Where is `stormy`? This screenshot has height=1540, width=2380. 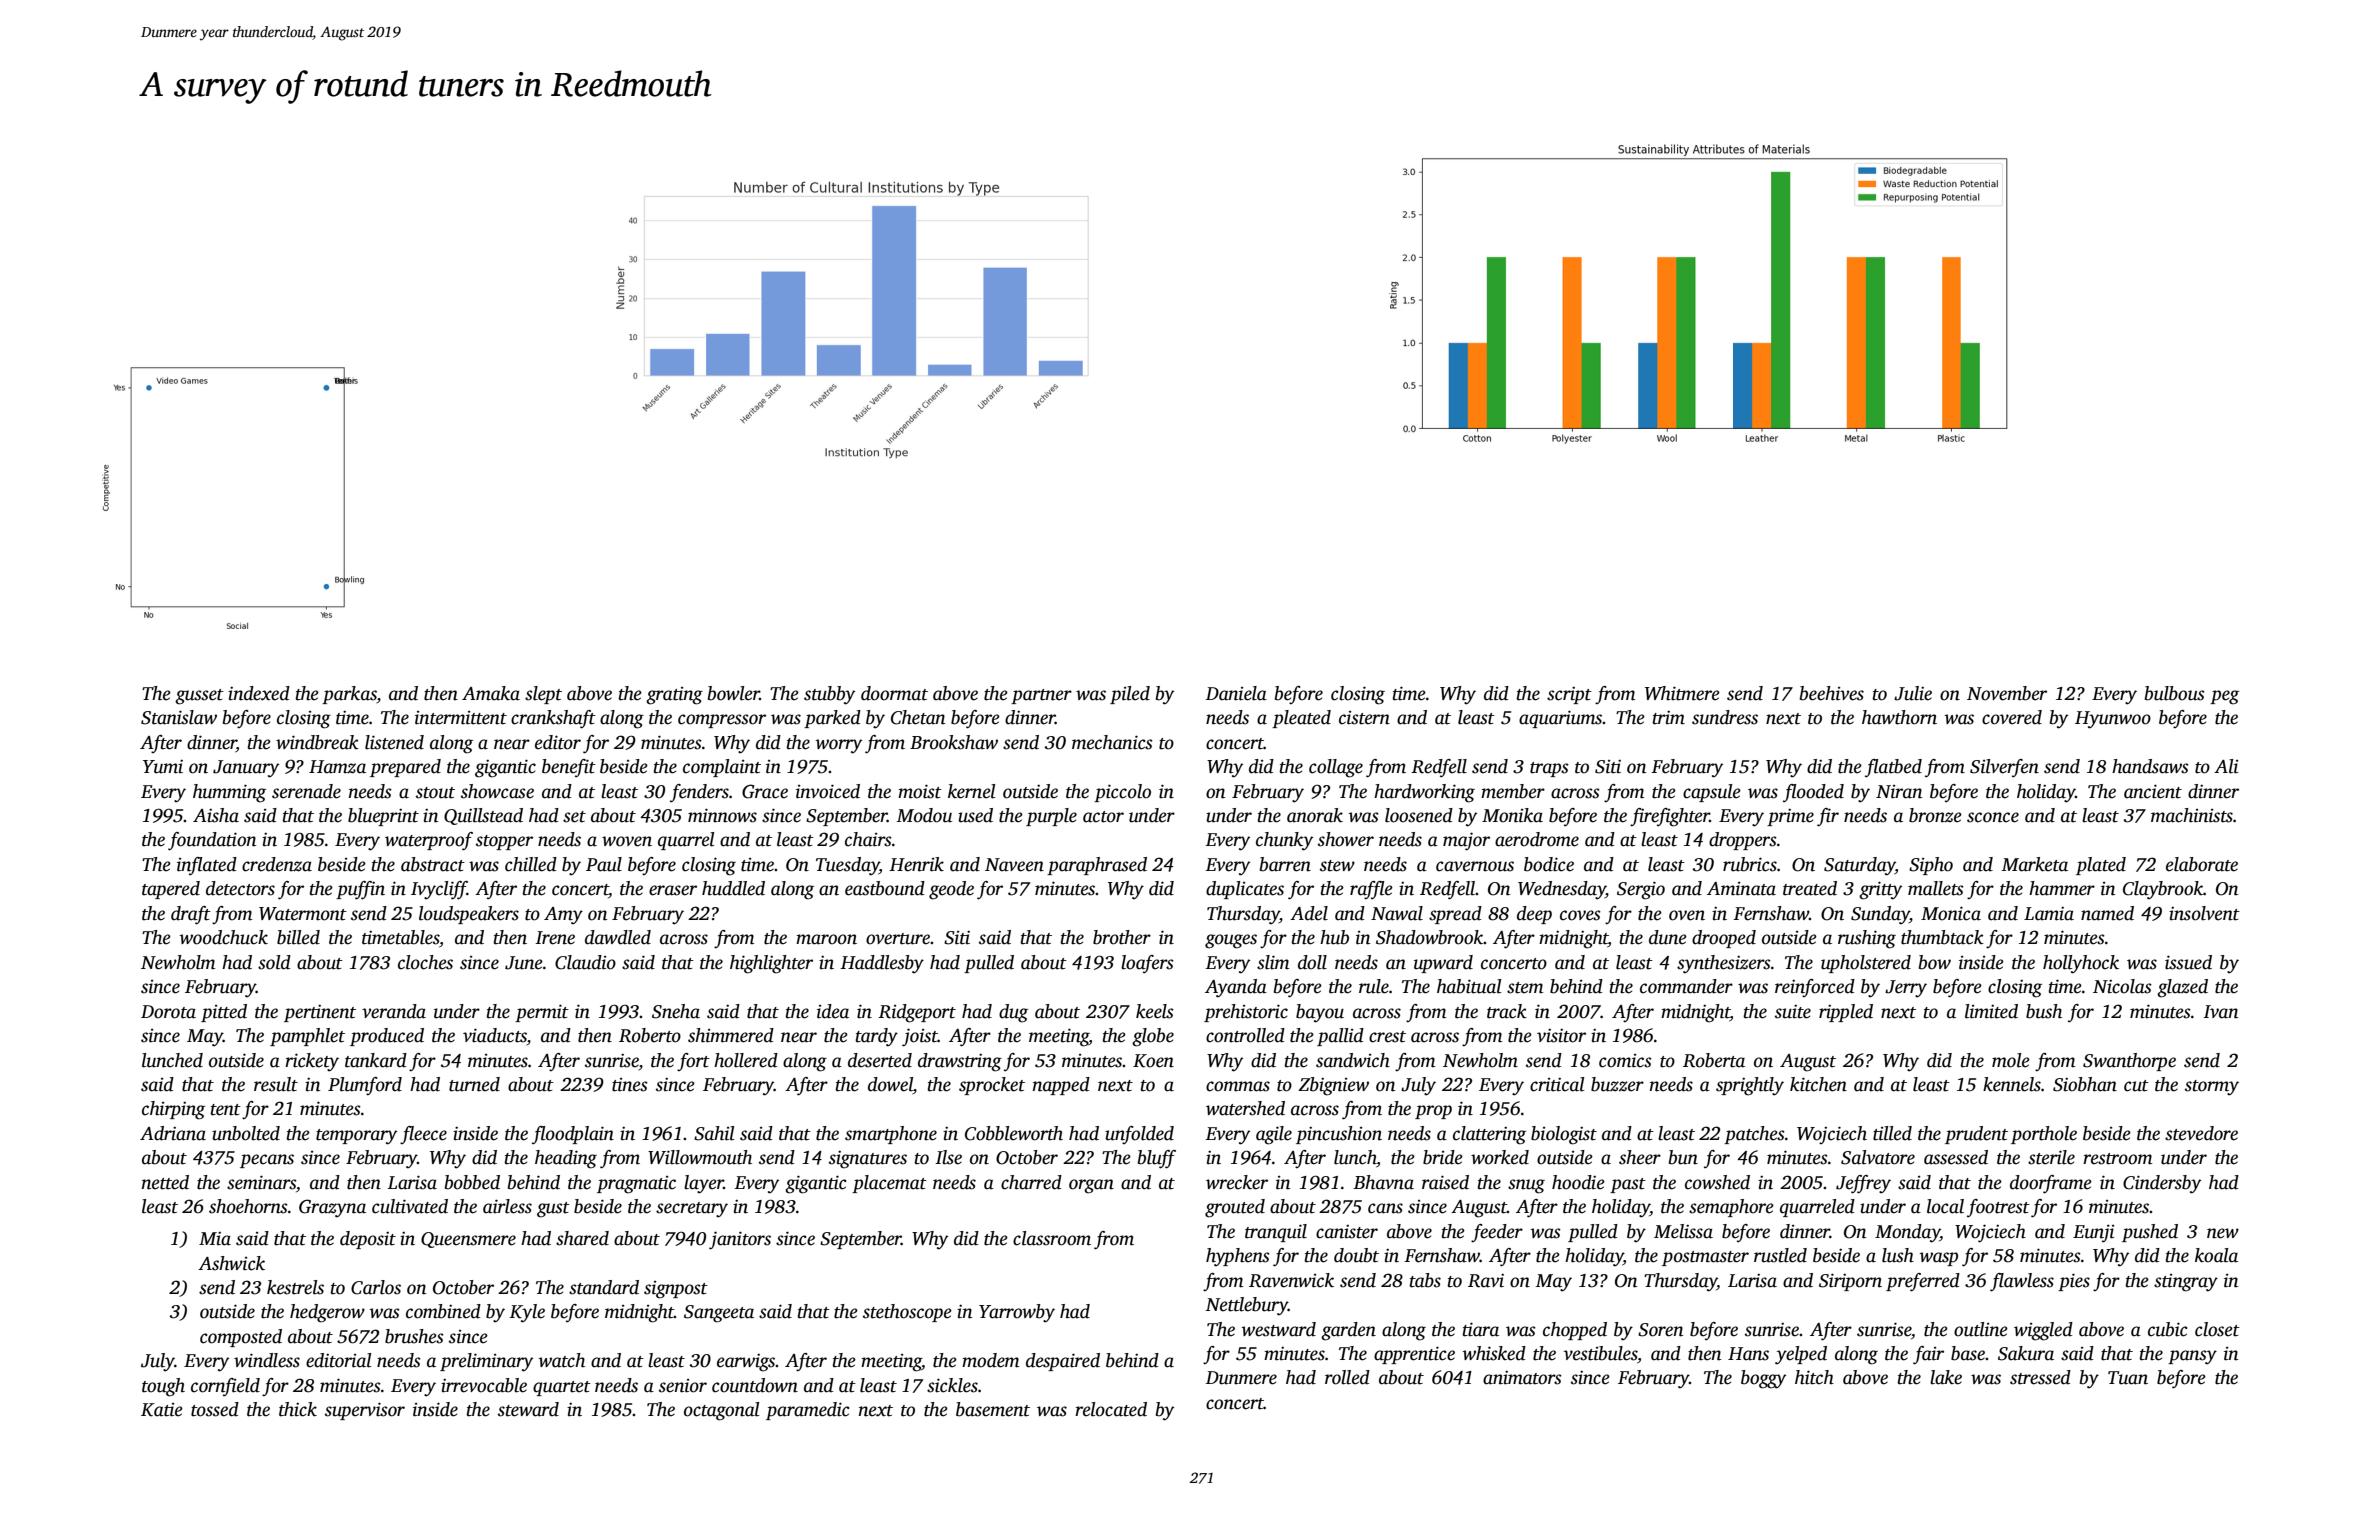 stormy is located at coordinates (2212, 1088).
